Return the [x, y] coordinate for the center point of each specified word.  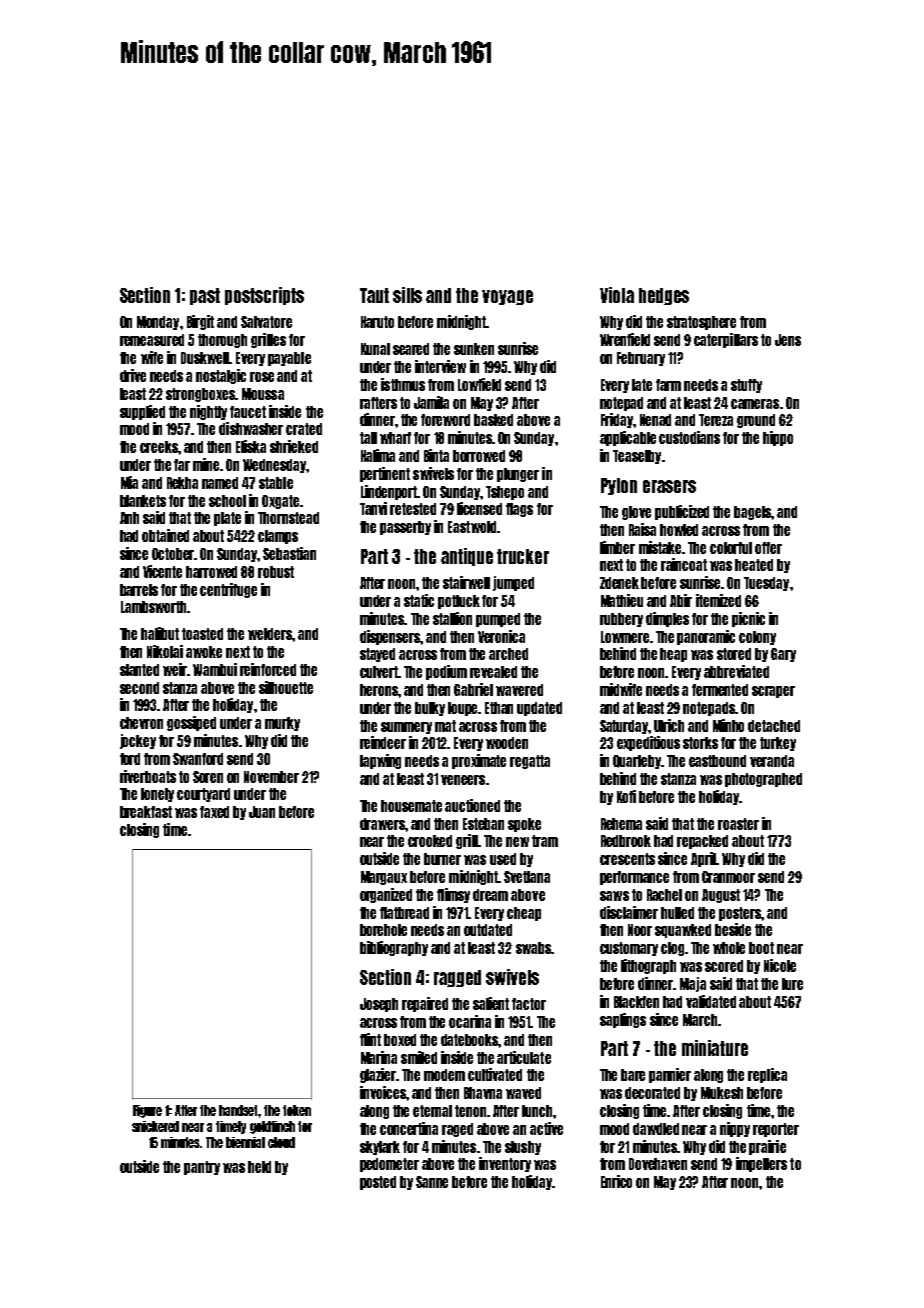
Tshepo [505, 493]
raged [457, 1130]
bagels [753, 513]
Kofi [626, 796]
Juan [262, 812]
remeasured [152, 340]
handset [239, 1110]
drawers [382, 824]
